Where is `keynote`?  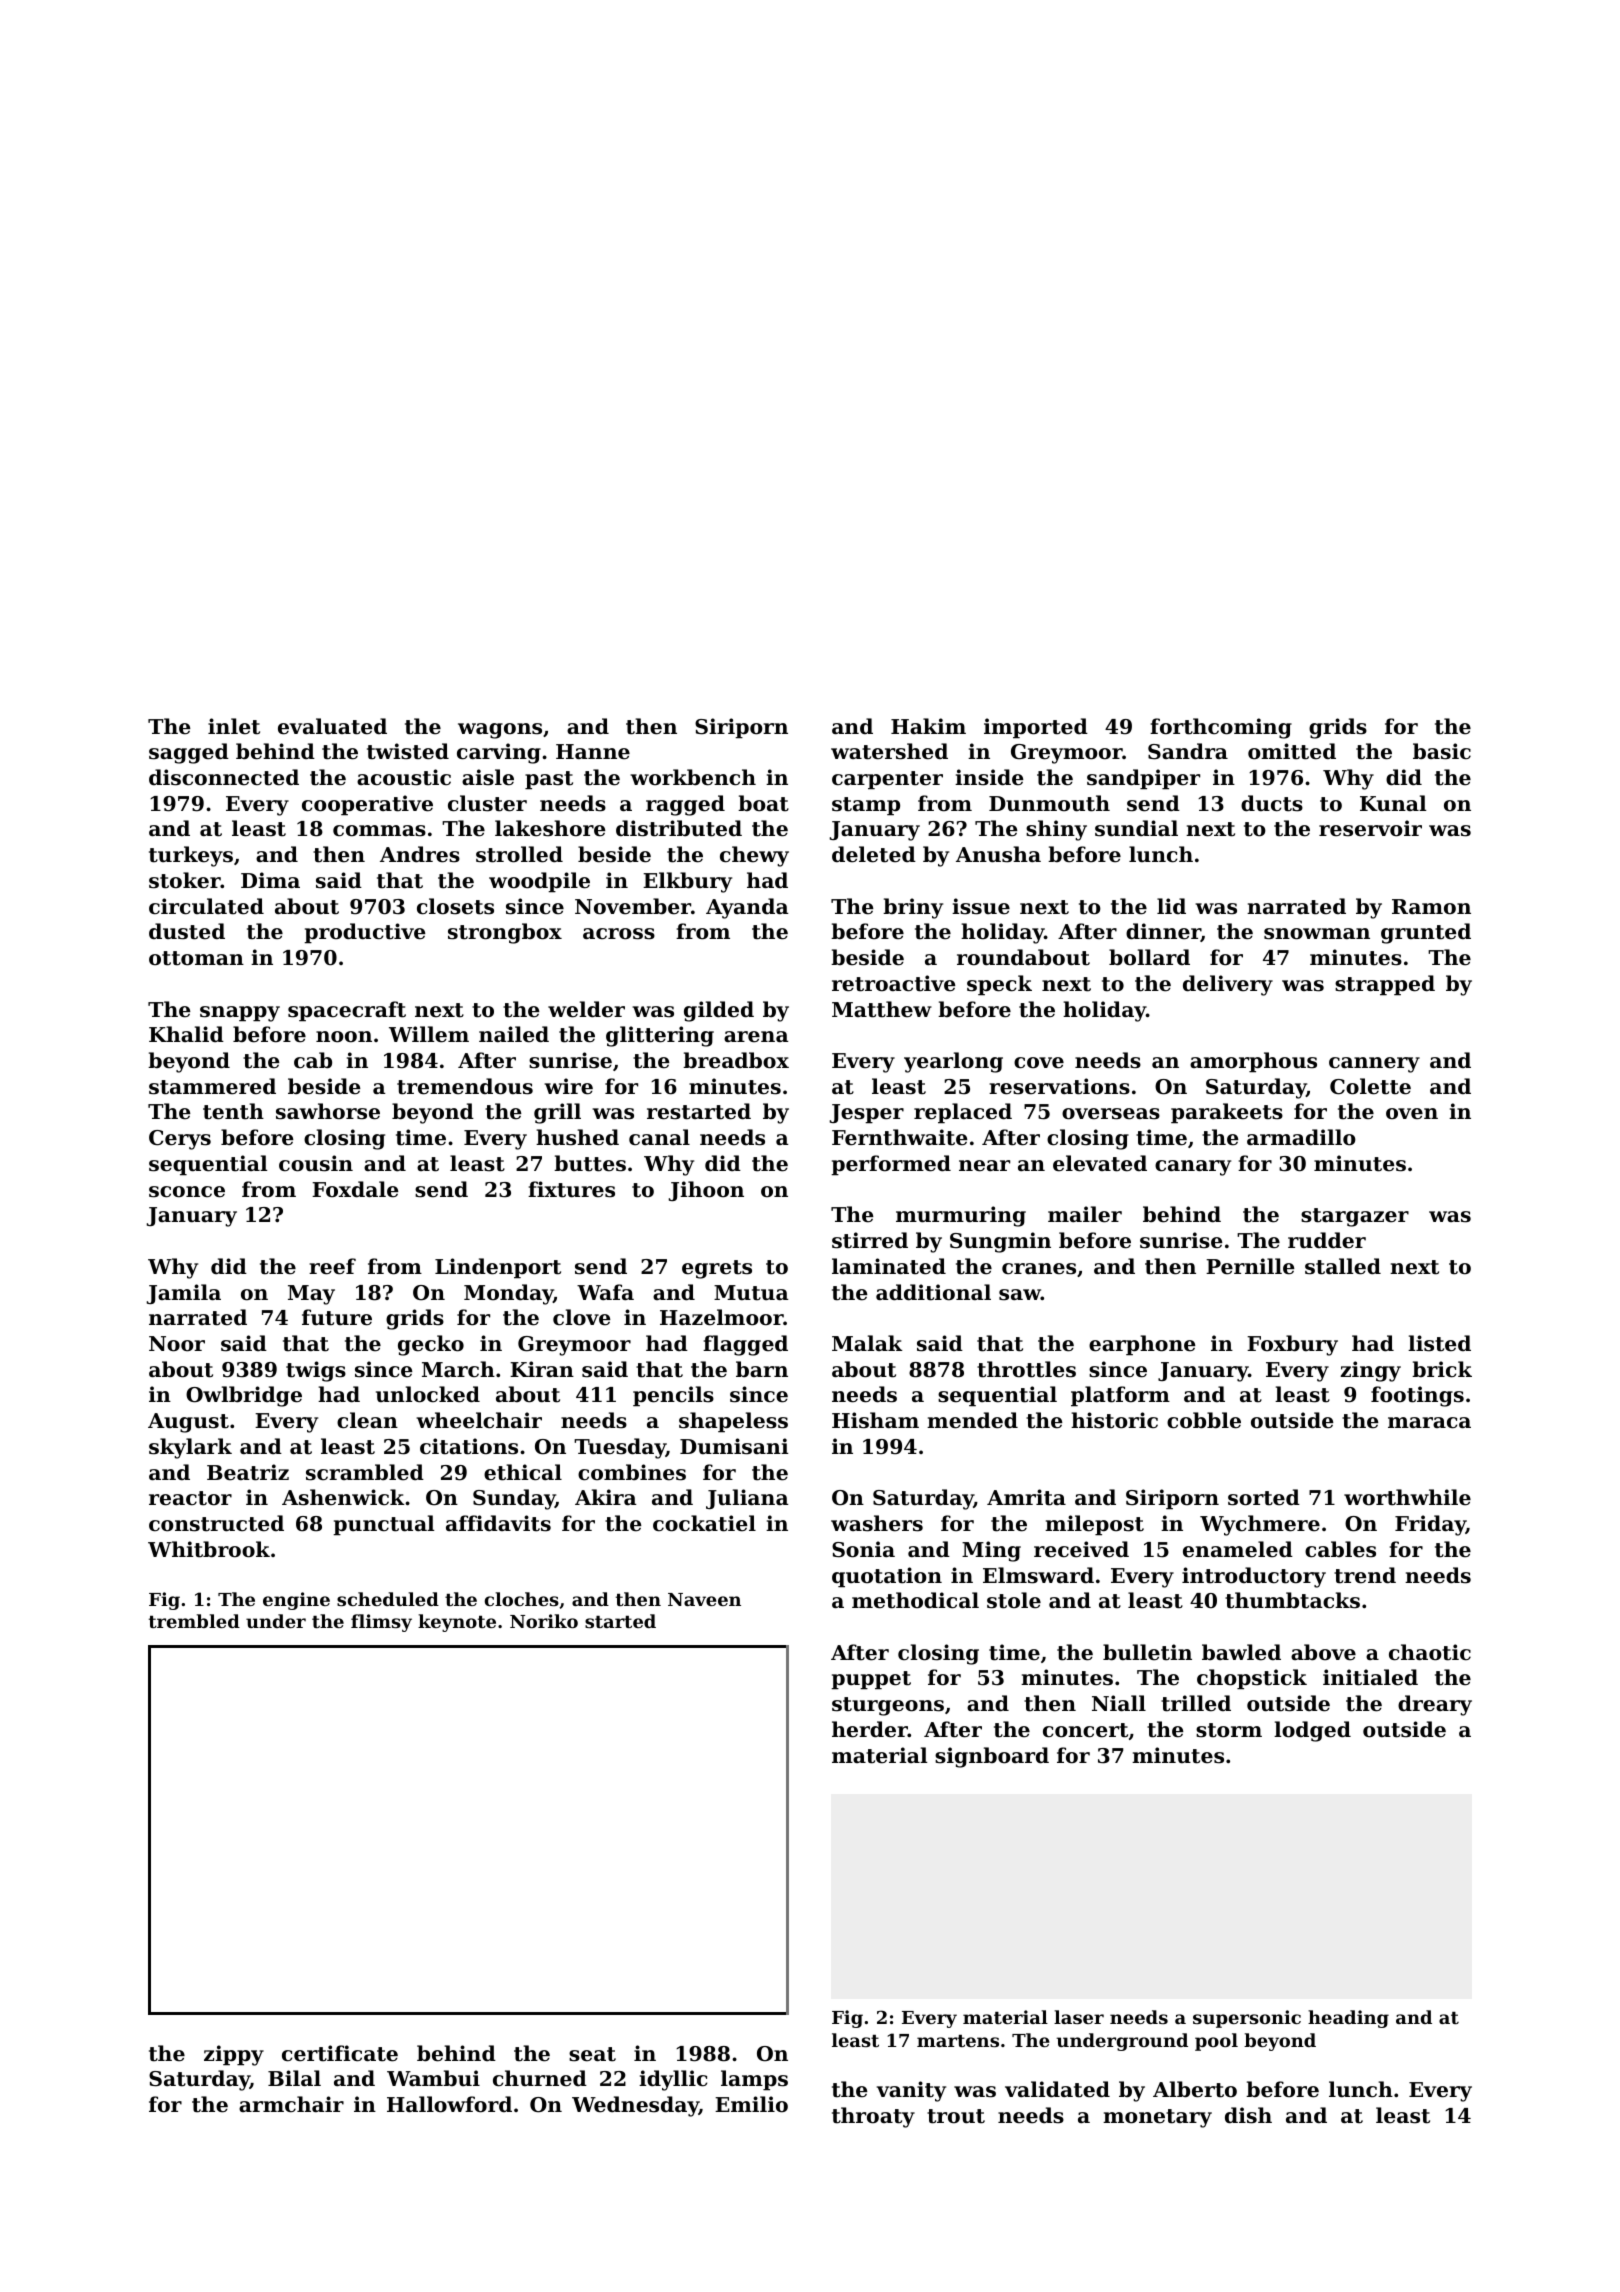
keynote is located at coordinates (457, 1623).
